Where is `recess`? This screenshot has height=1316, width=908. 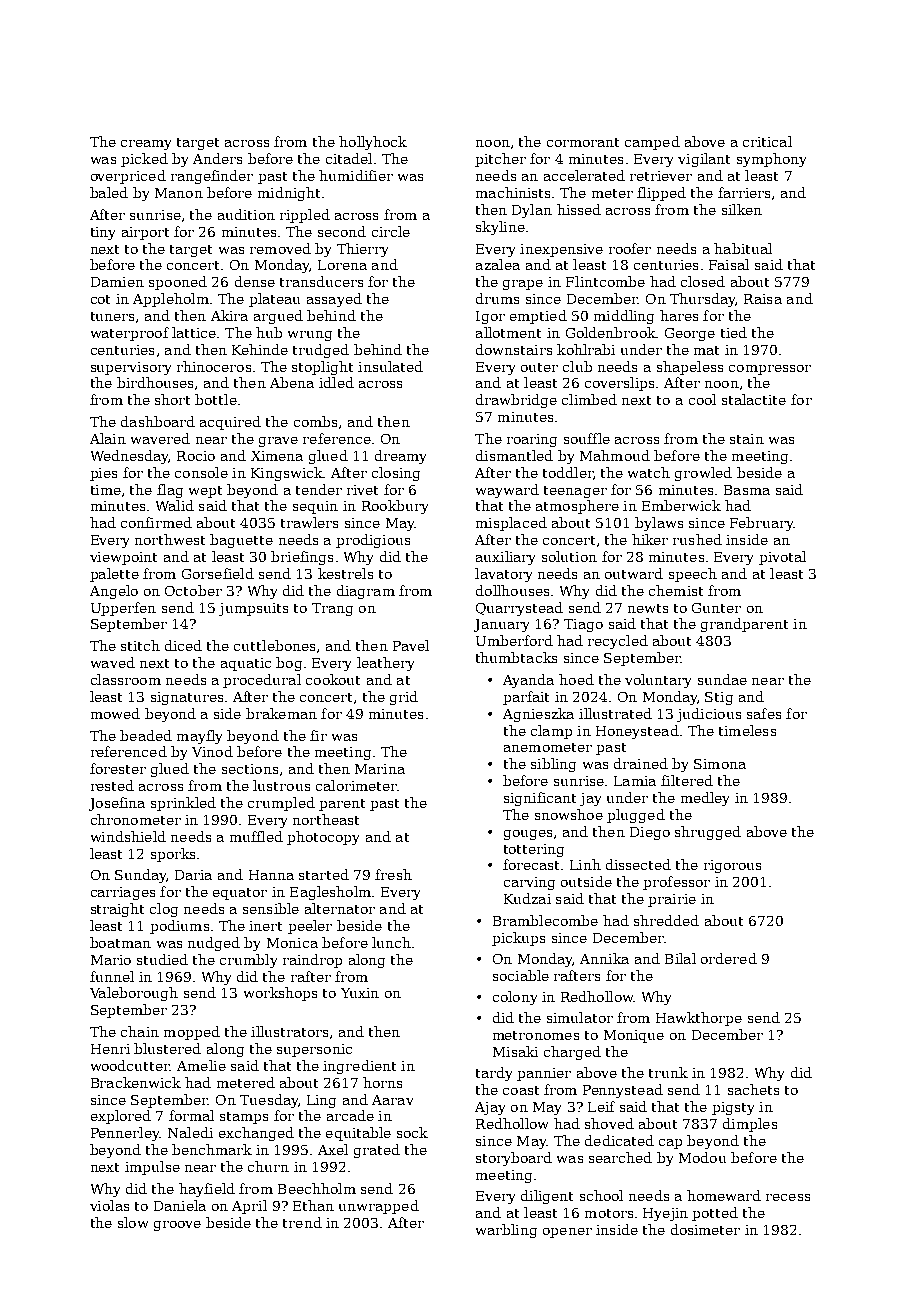 recess is located at coordinates (788, 1197).
